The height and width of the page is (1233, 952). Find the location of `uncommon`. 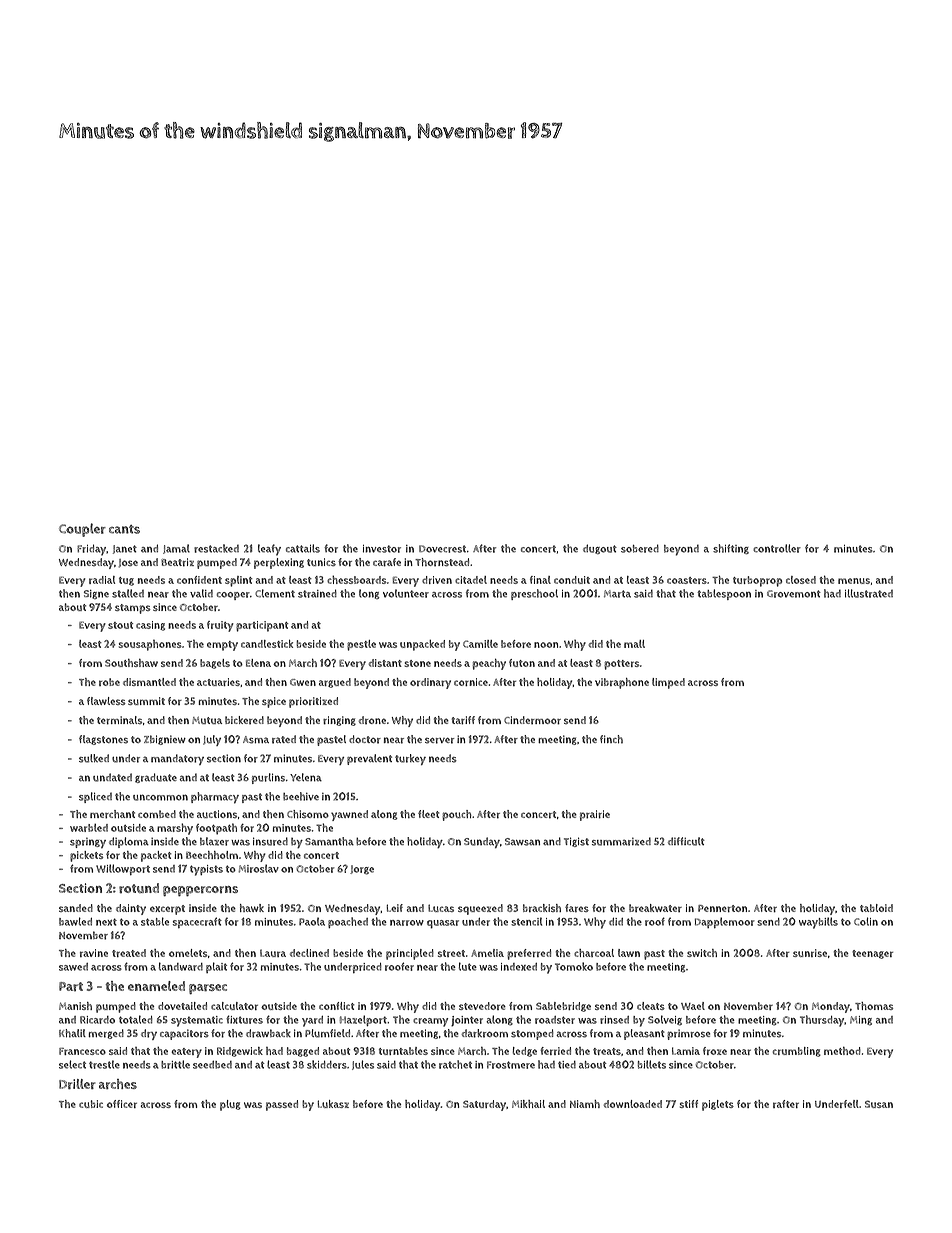

uncommon is located at coordinates (160, 797).
